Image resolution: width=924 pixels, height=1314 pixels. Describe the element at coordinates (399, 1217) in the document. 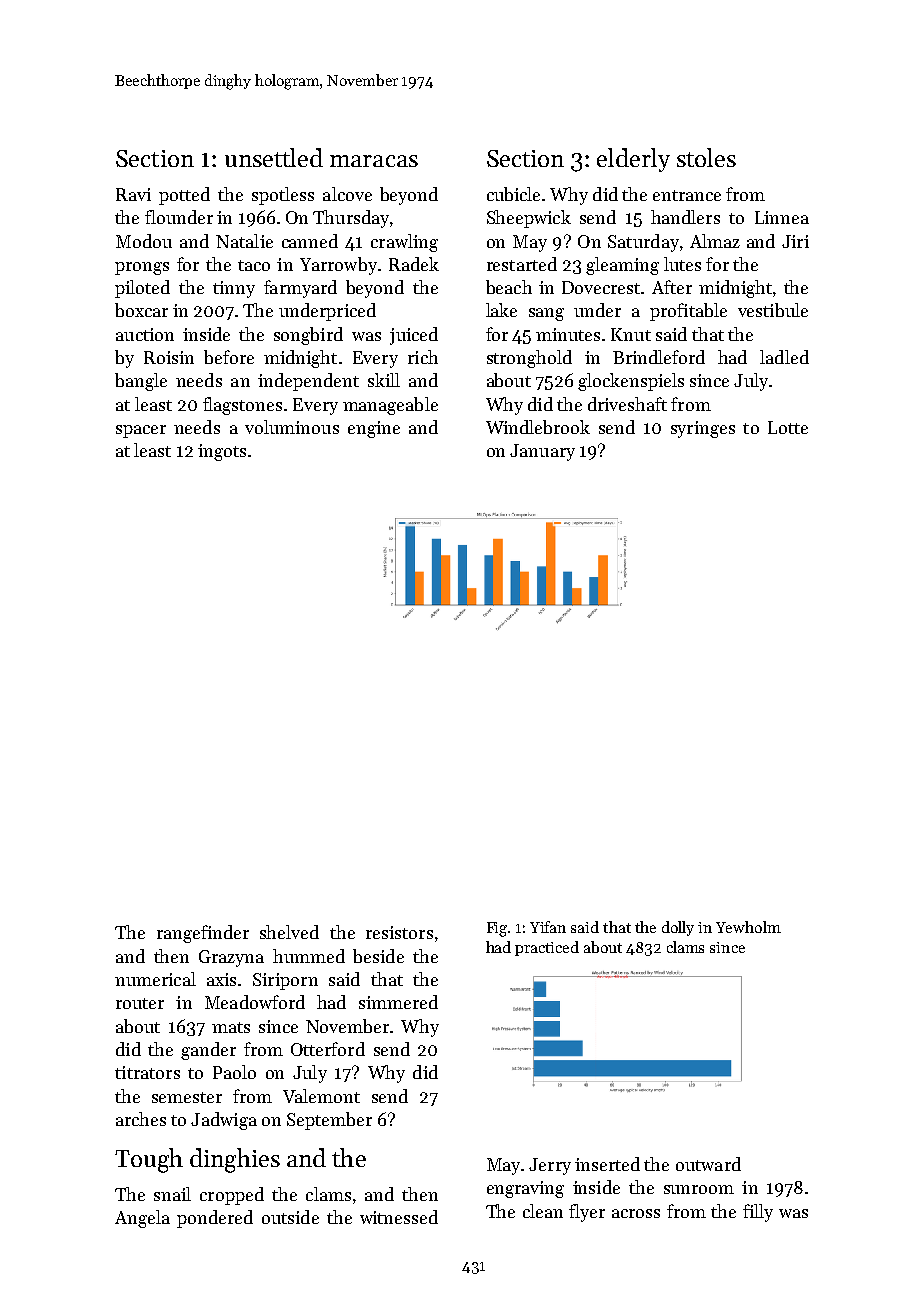

I see `witnessed` at that location.
